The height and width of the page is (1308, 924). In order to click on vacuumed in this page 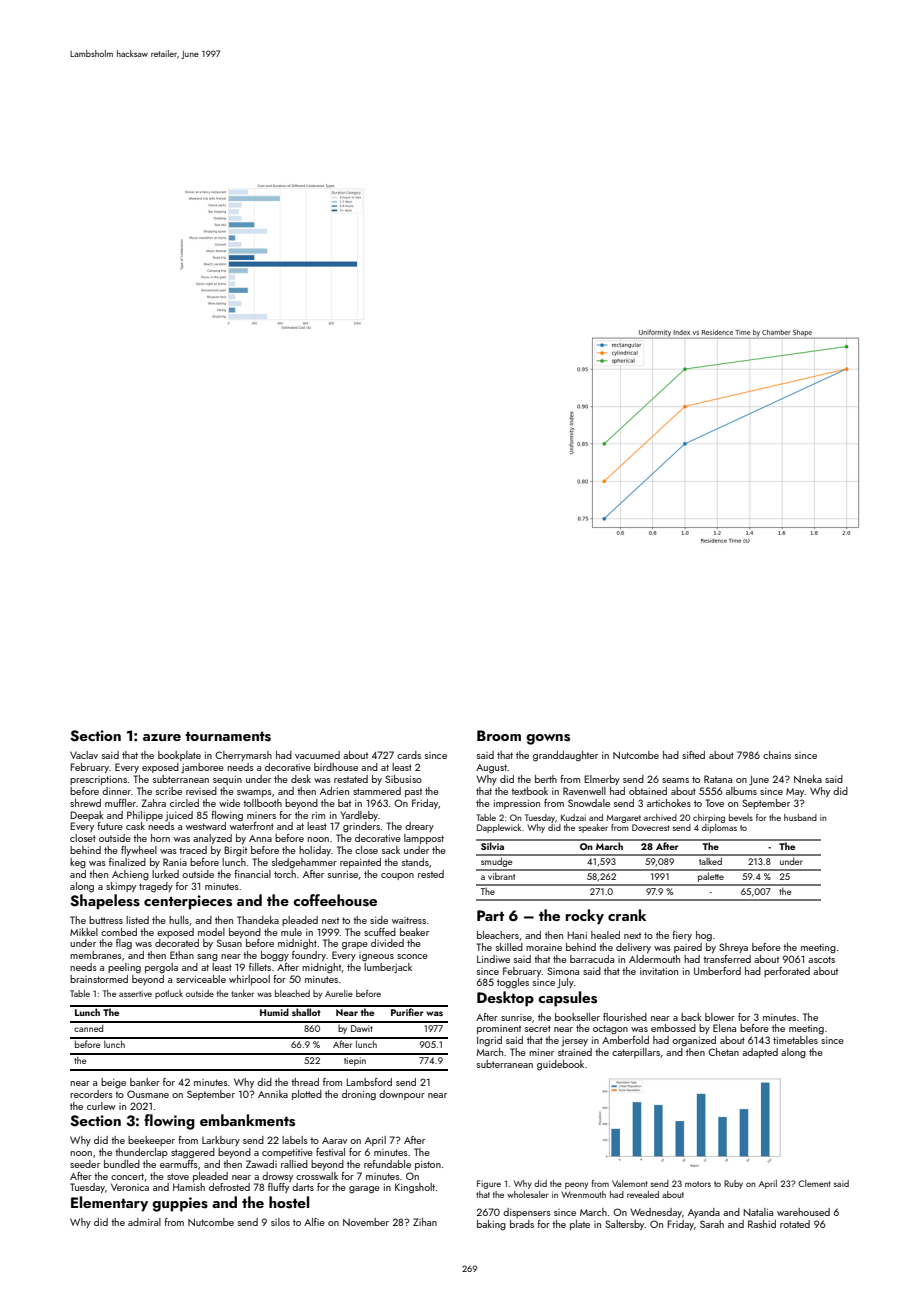, I will do `click(317, 755)`.
